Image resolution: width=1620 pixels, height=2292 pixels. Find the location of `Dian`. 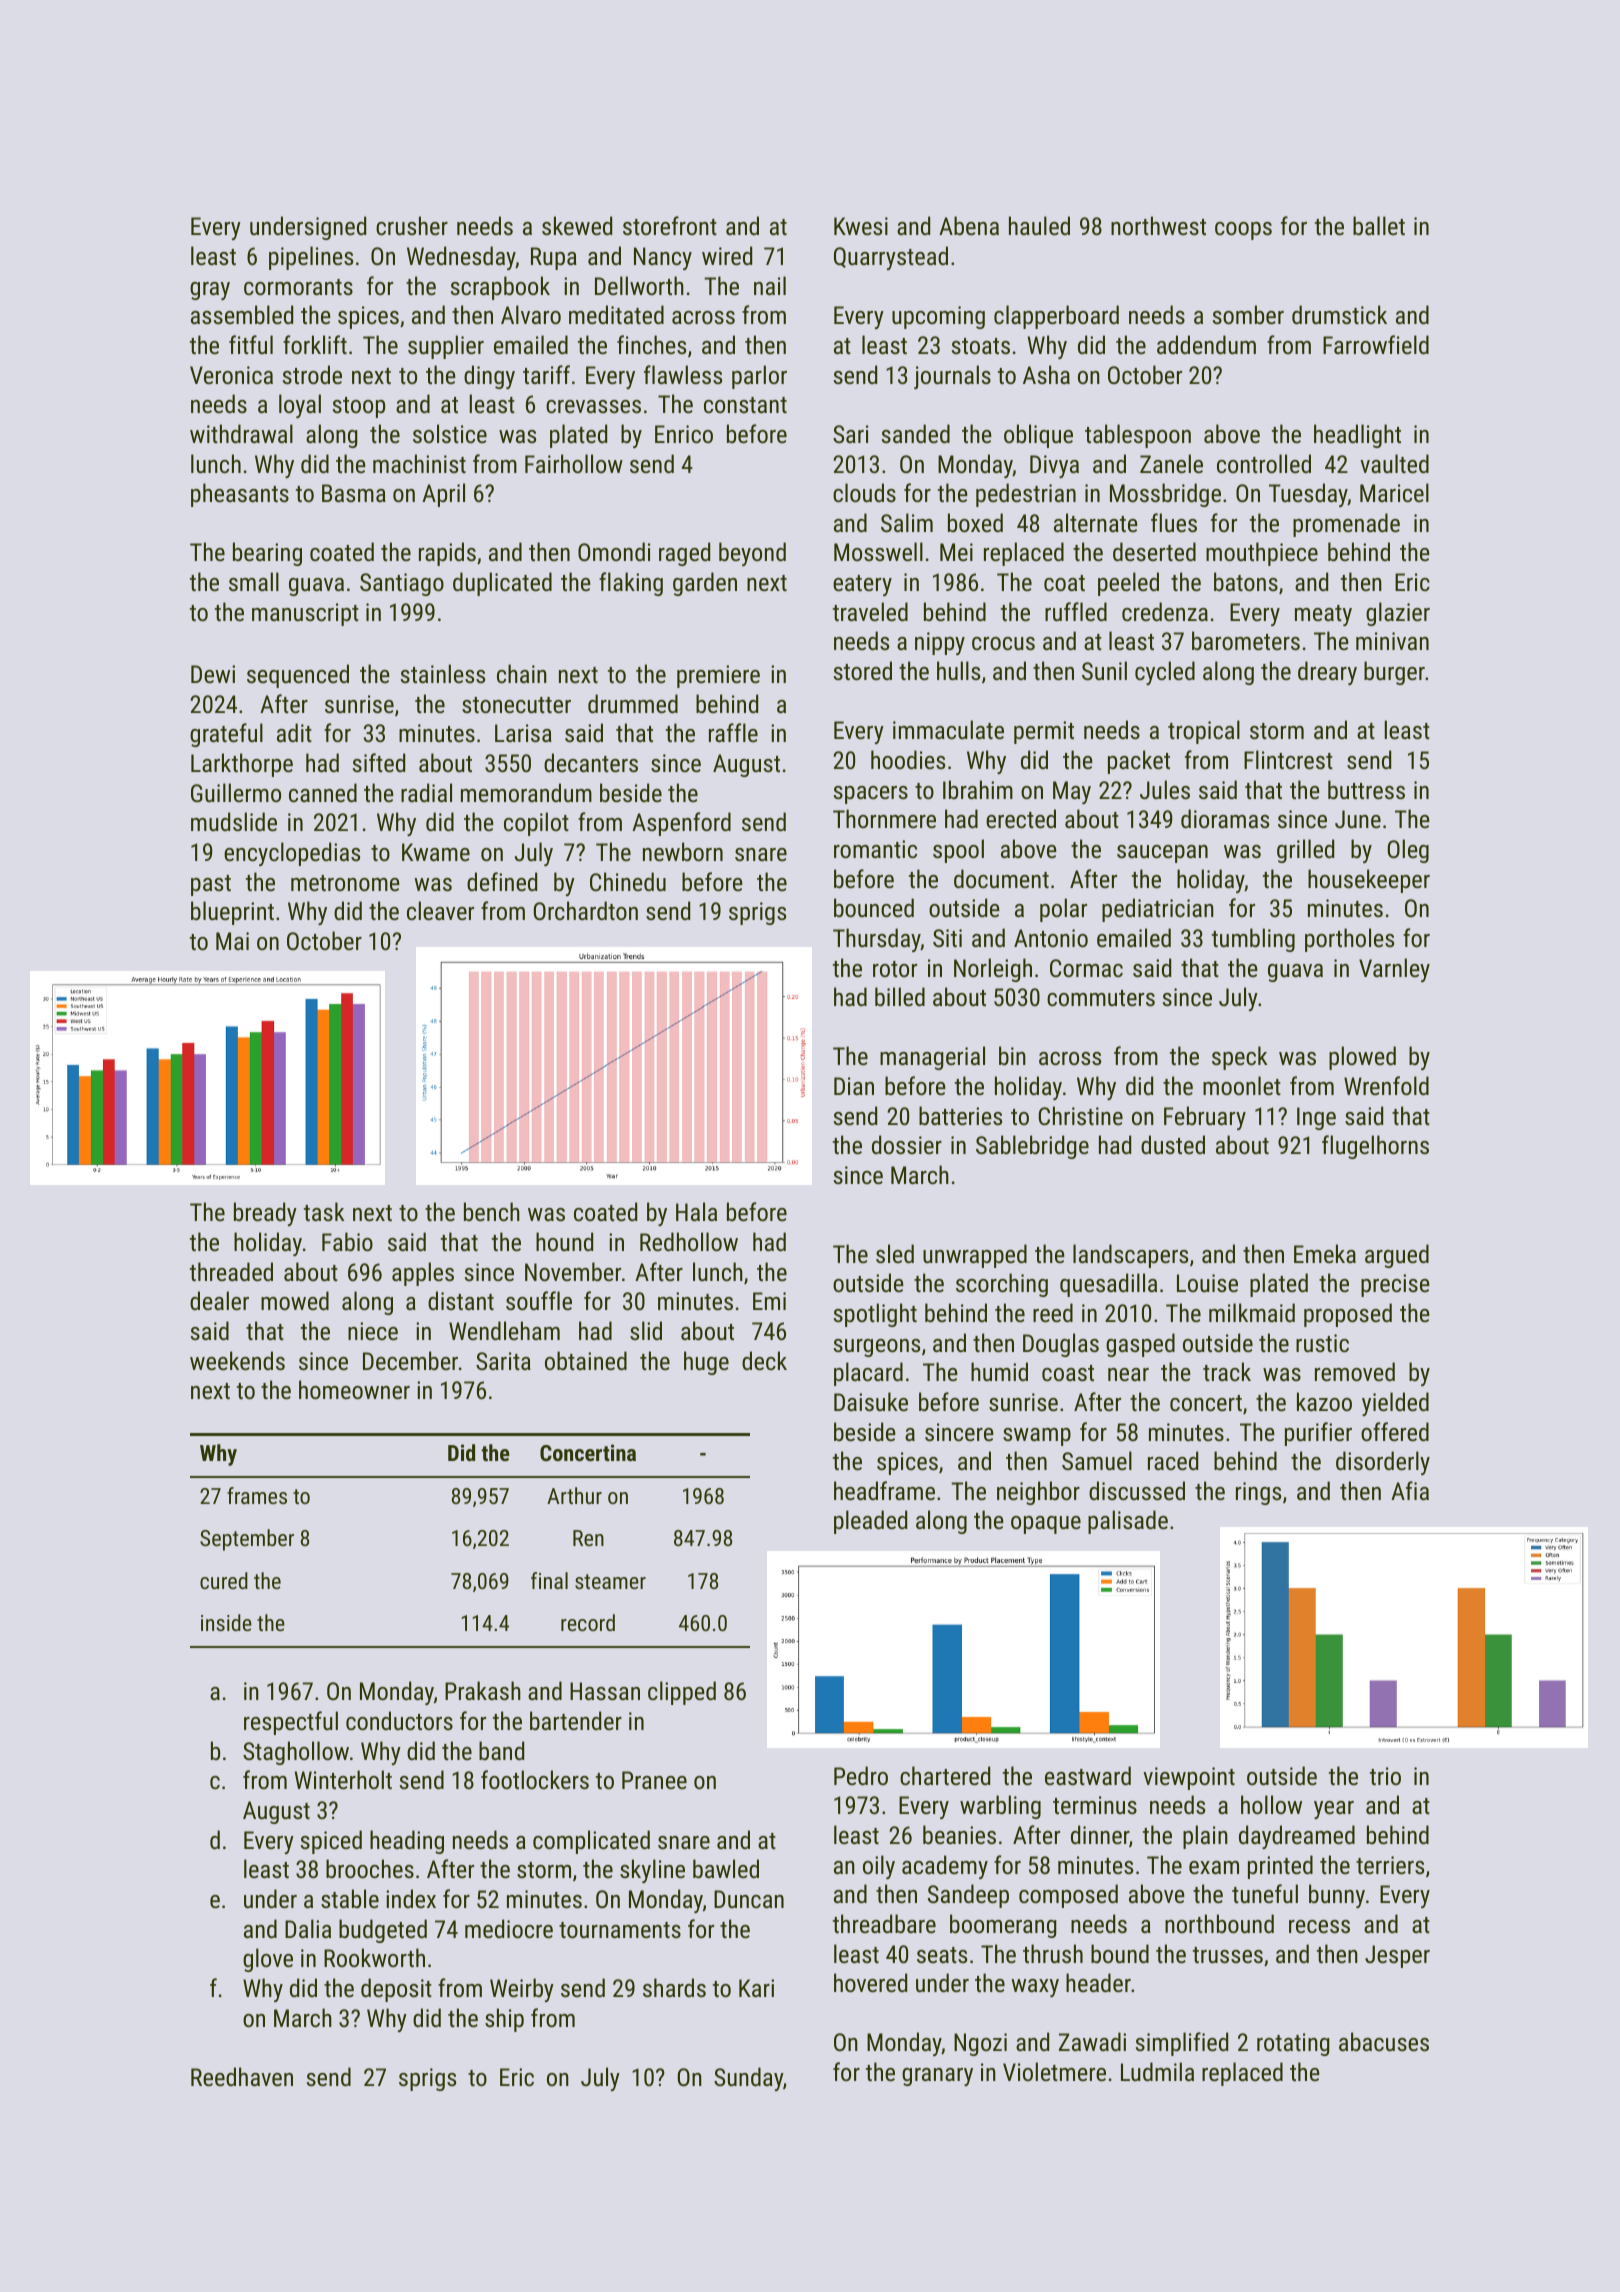

Dian is located at coordinates (854, 1086).
